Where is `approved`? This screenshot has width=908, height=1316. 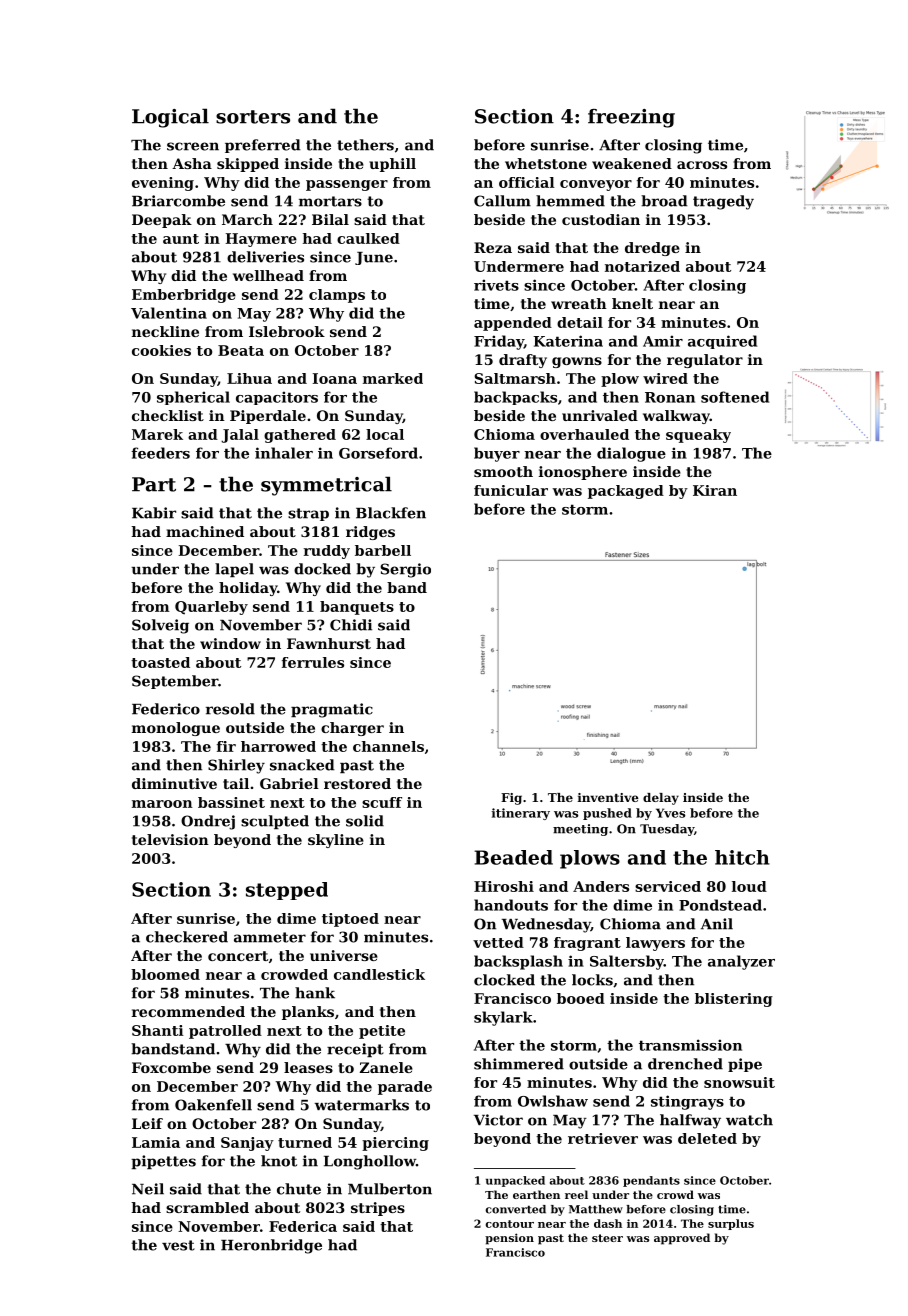 approved is located at coordinates (682, 1239).
